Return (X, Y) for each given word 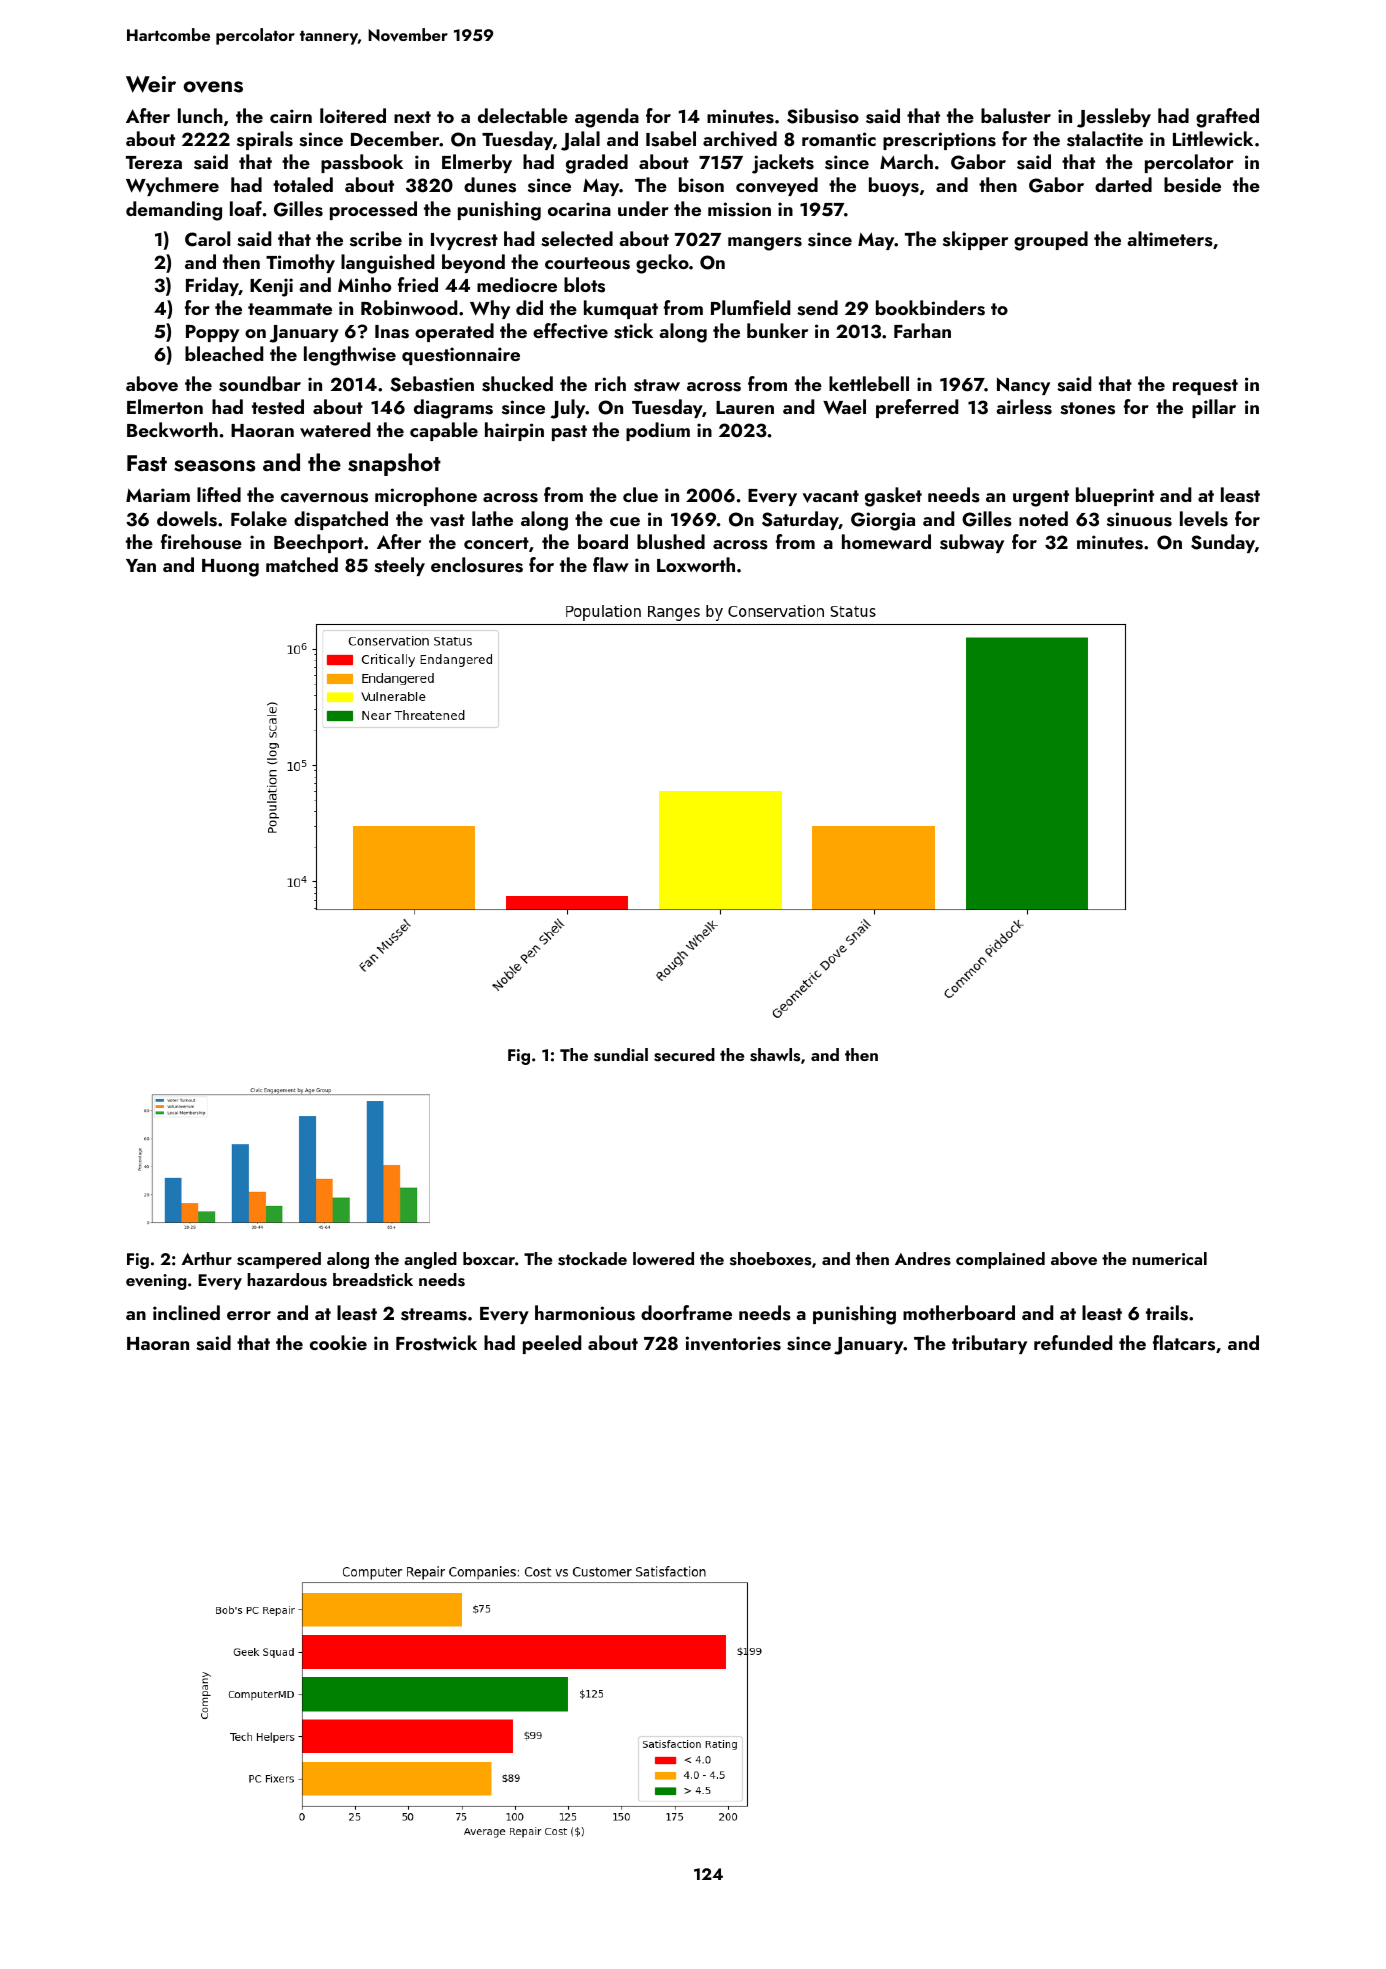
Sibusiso (823, 116)
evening (156, 1282)
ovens (213, 87)
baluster (1016, 116)
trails (1167, 1313)
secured (684, 1055)
